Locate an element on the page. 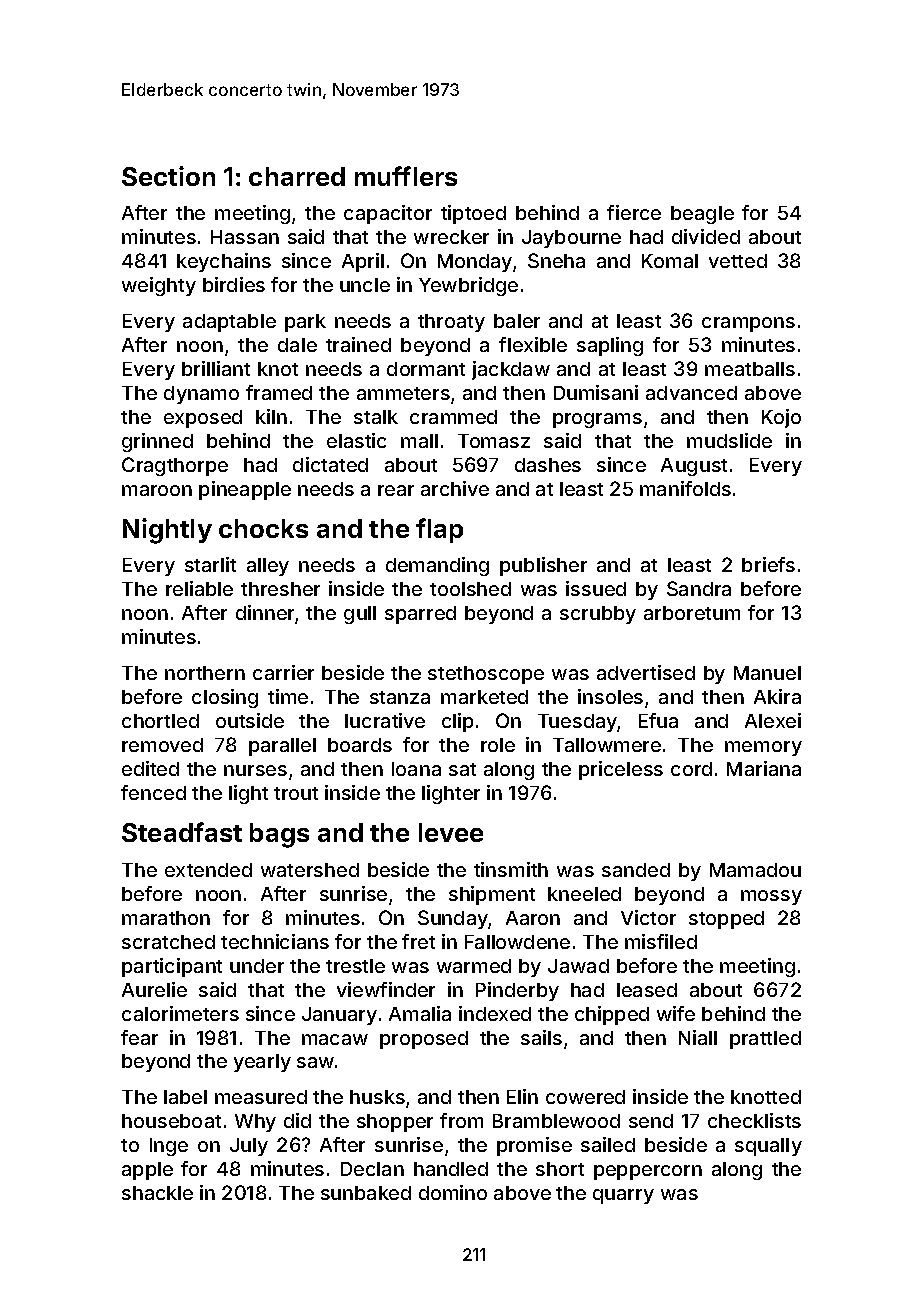 The image size is (924, 1311). fierce is located at coordinates (634, 212).
